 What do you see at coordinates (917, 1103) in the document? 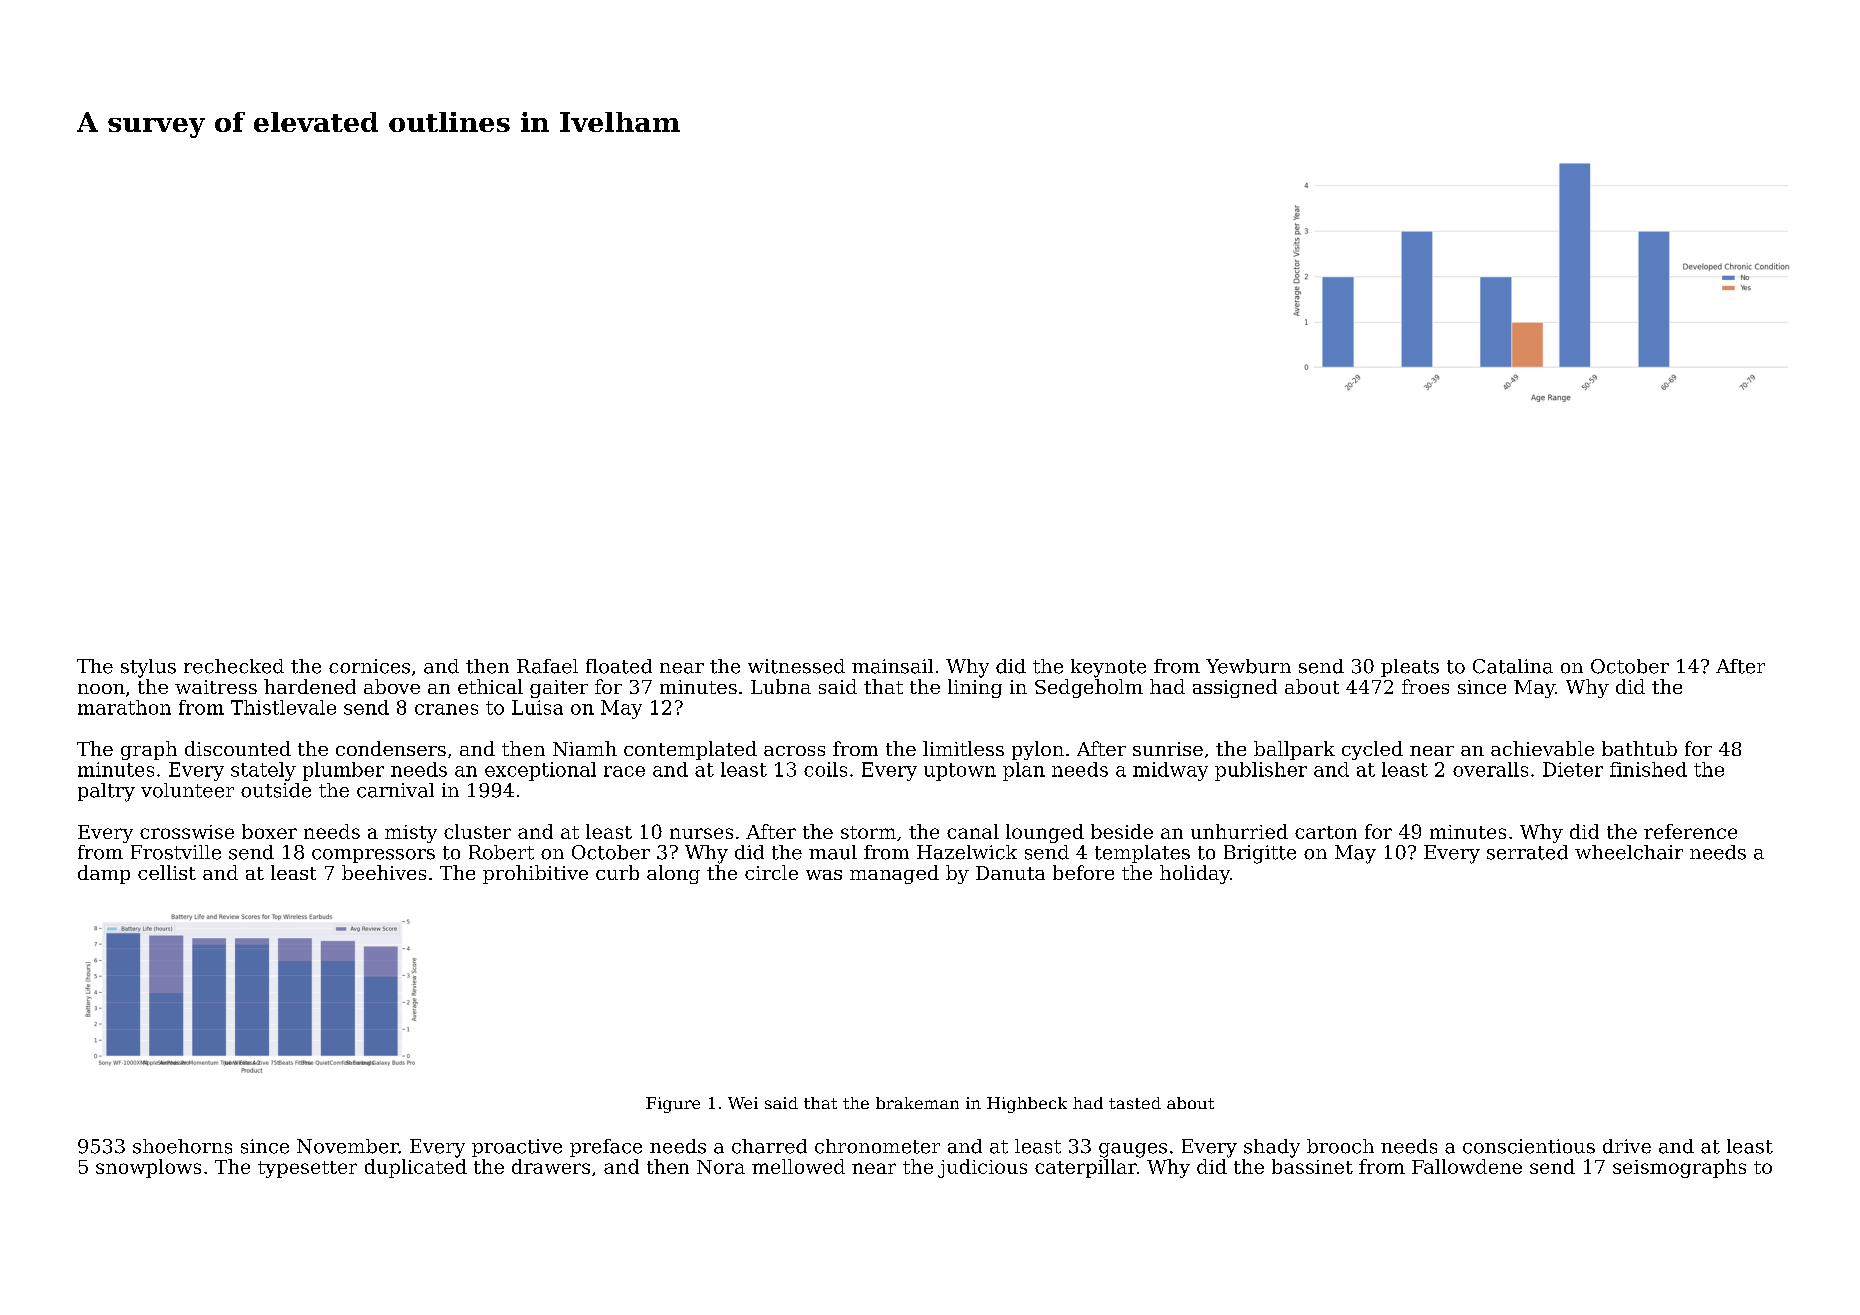
I see `brakeman` at bounding box center [917, 1103].
